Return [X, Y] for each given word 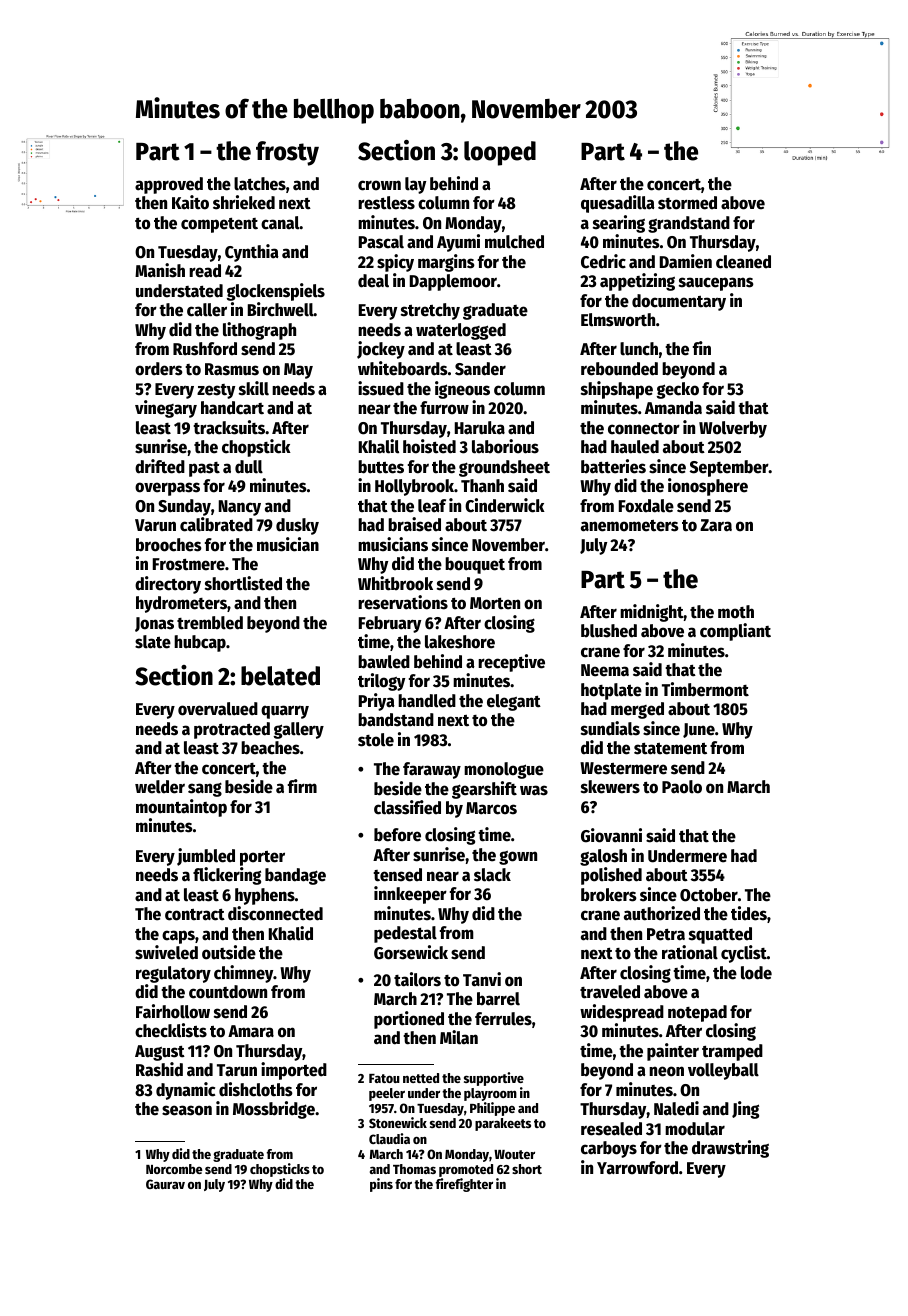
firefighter [464, 1185]
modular [695, 1129]
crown [379, 185]
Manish [160, 270]
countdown [228, 992]
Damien [686, 261]
